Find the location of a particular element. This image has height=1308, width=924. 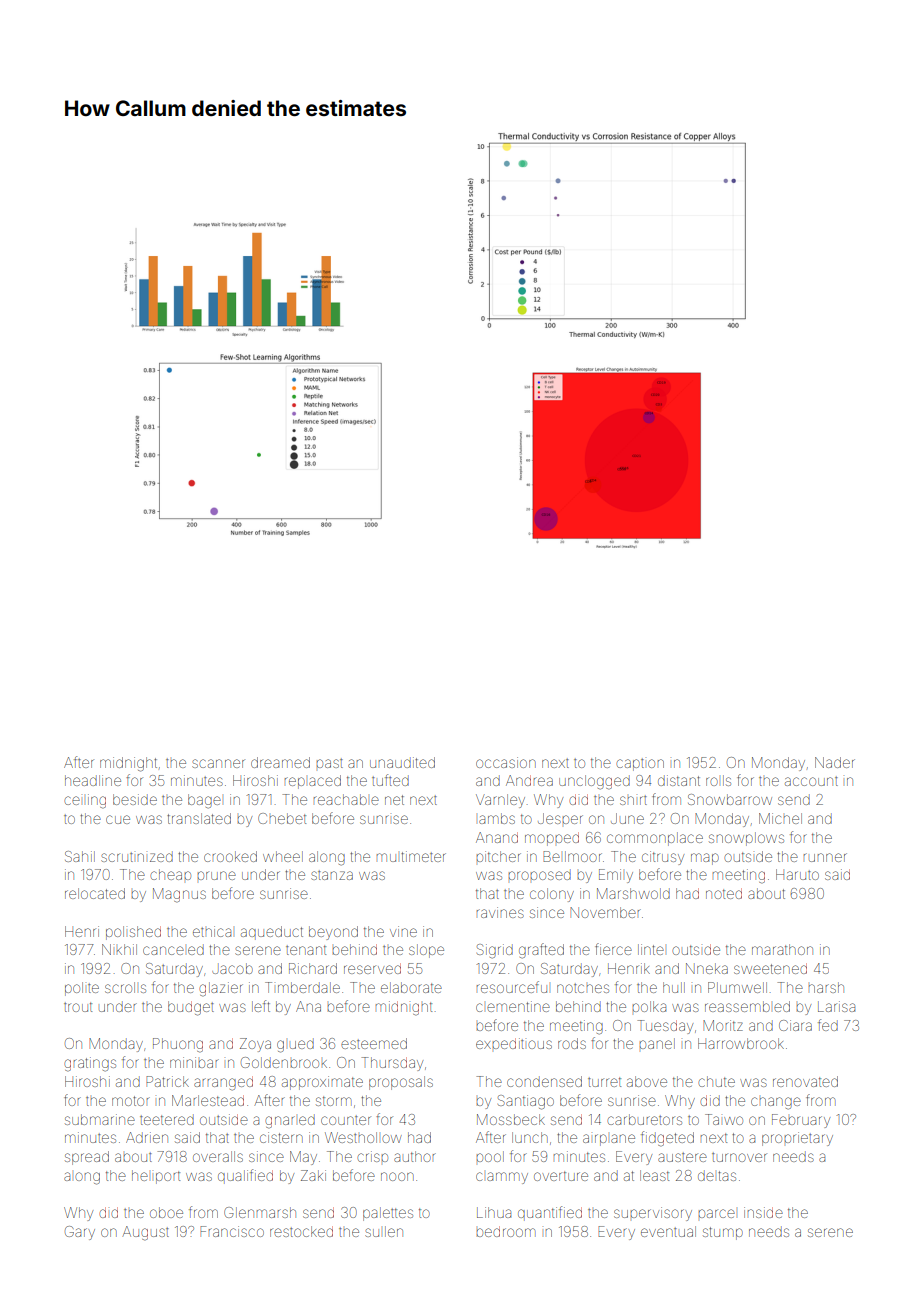

Nader is located at coordinates (835, 762).
